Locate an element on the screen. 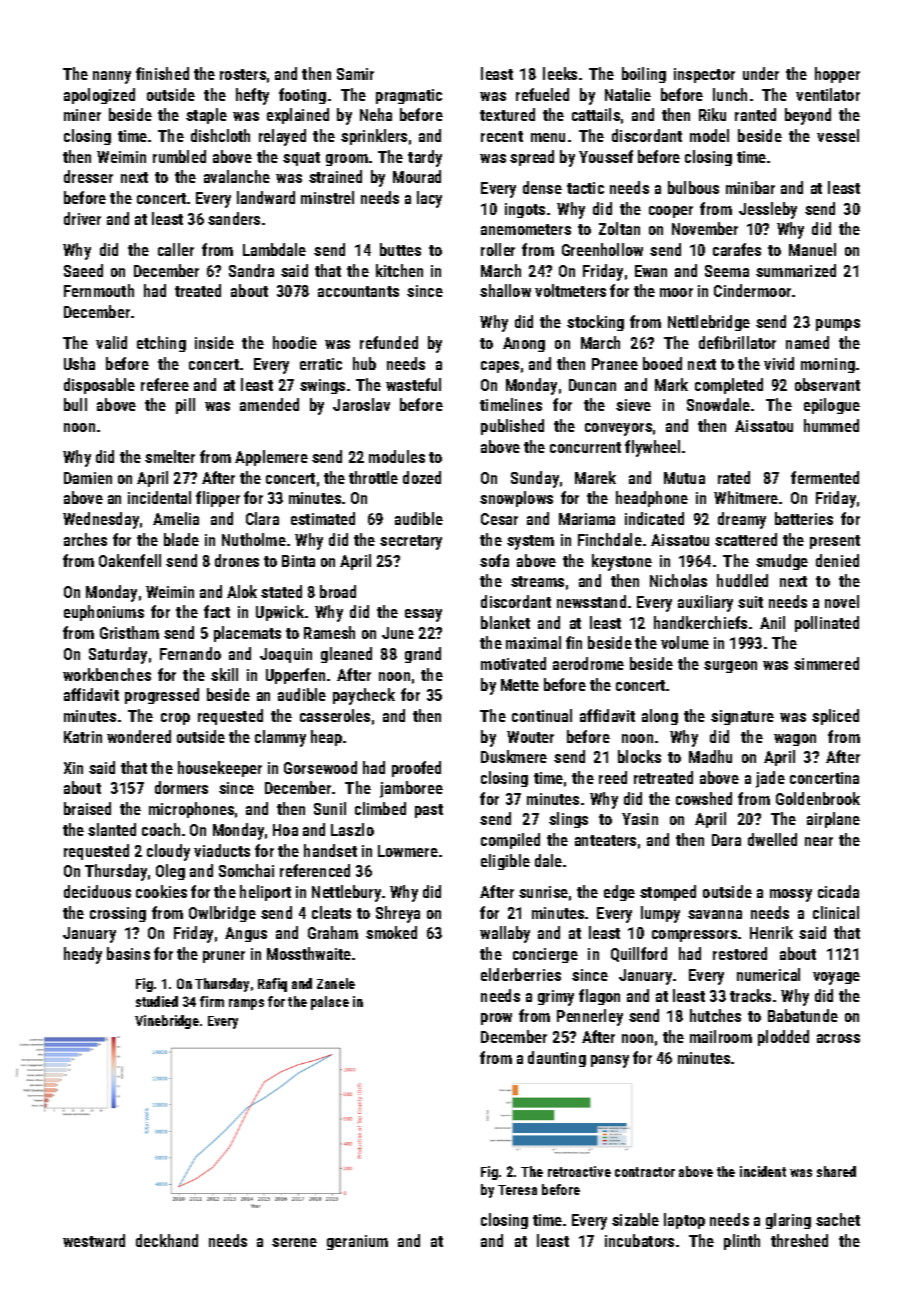 The image size is (924, 1308). geranium is located at coordinates (357, 1242).
